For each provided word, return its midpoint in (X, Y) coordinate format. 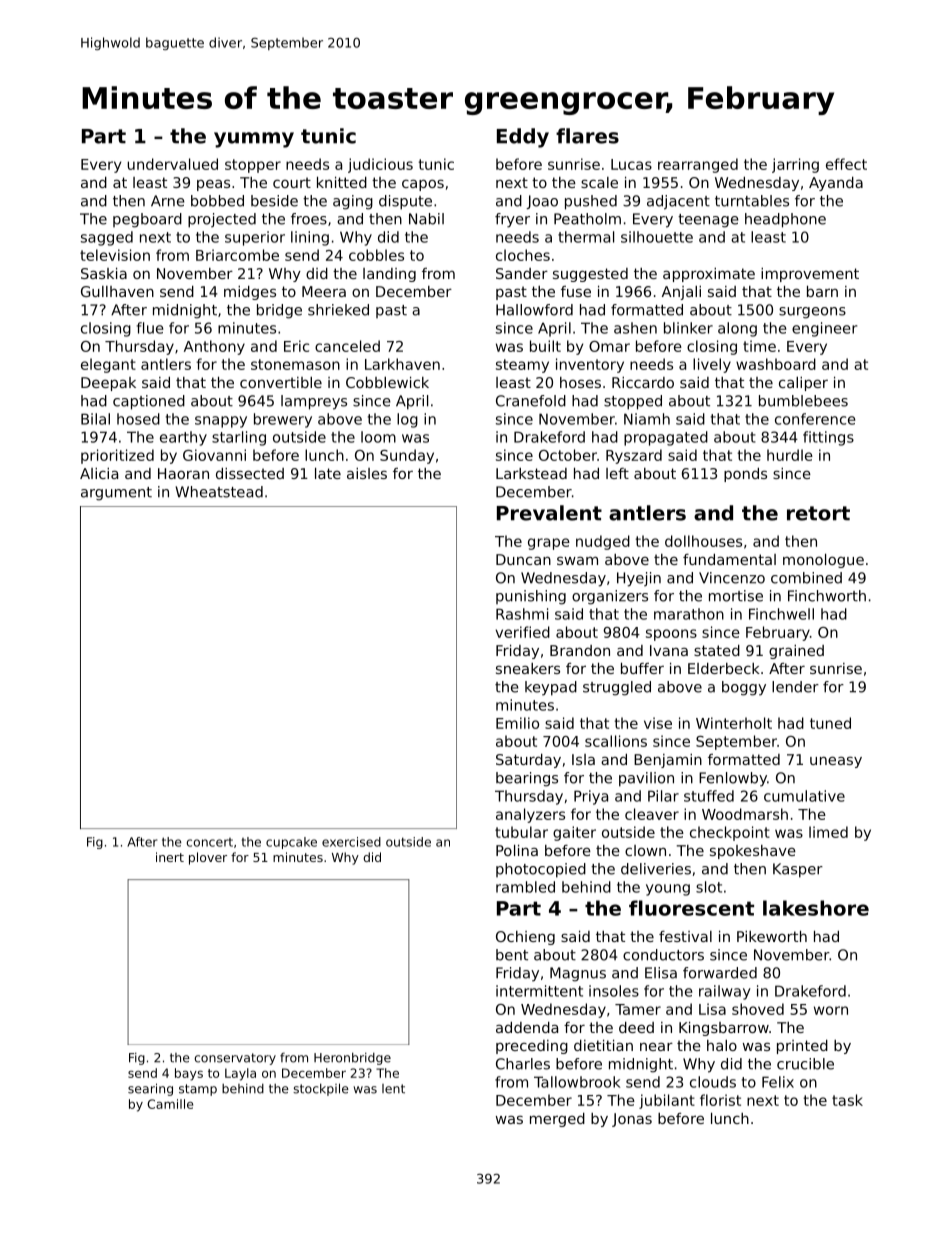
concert (210, 842)
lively (712, 365)
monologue (823, 561)
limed (828, 832)
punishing (531, 597)
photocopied (541, 870)
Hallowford (534, 310)
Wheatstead (219, 492)
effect (846, 164)
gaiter (574, 833)
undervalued (172, 164)
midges (250, 293)
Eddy (523, 138)
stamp (198, 1090)
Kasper (798, 870)
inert (170, 857)
